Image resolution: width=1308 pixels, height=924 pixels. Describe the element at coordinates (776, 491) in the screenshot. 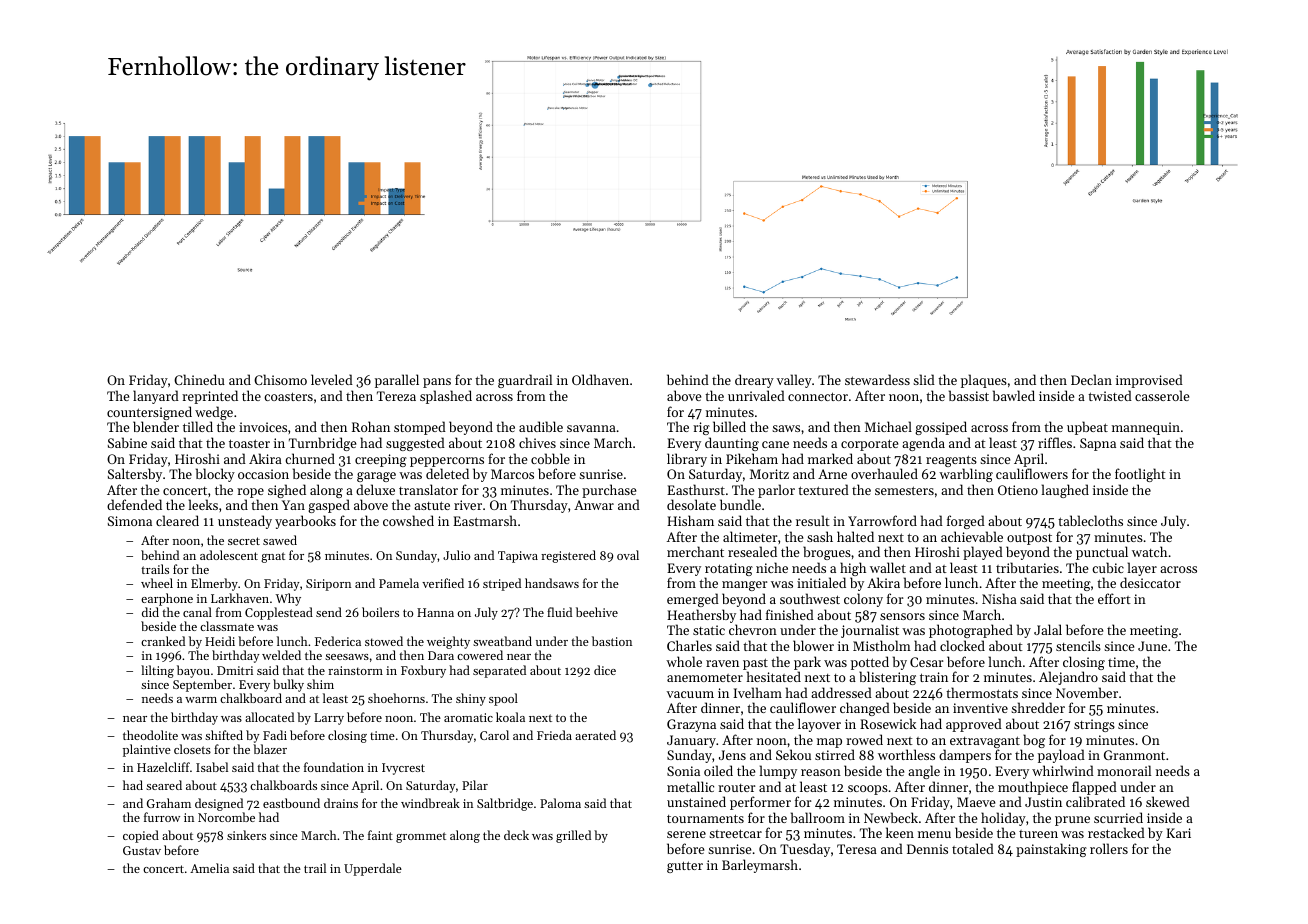

I see `parlor` at that location.
